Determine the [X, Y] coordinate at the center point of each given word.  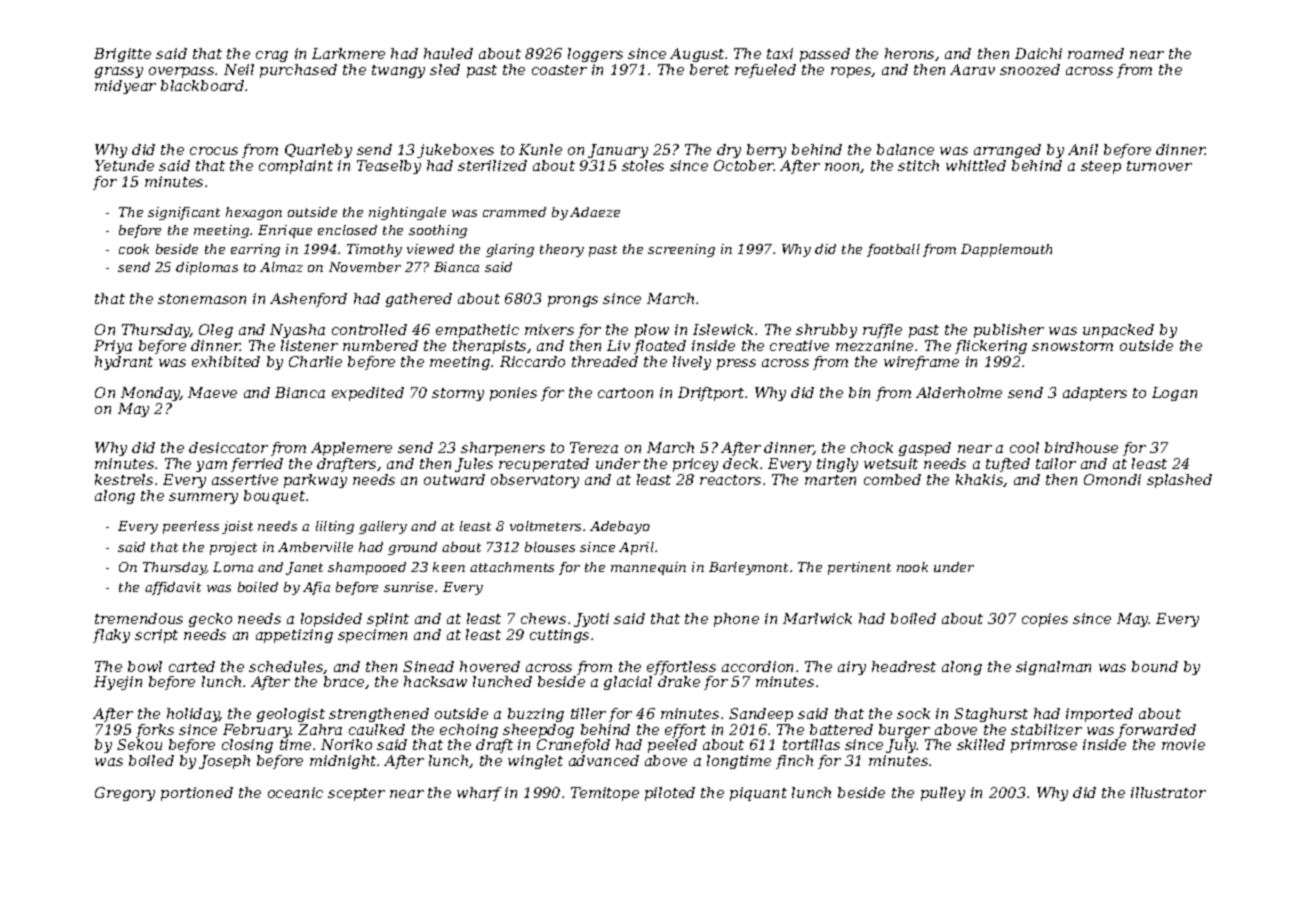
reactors [730, 480]
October [744, 165]
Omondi [1112, 479]
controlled [369, 329]
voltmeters [545, 526]
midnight [343, 762]
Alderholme [959, 392]
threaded [605, 361]
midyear [125, 87]
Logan [1174, 394]
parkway [315, 481]
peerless [191, 527]
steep [1101, 167]
